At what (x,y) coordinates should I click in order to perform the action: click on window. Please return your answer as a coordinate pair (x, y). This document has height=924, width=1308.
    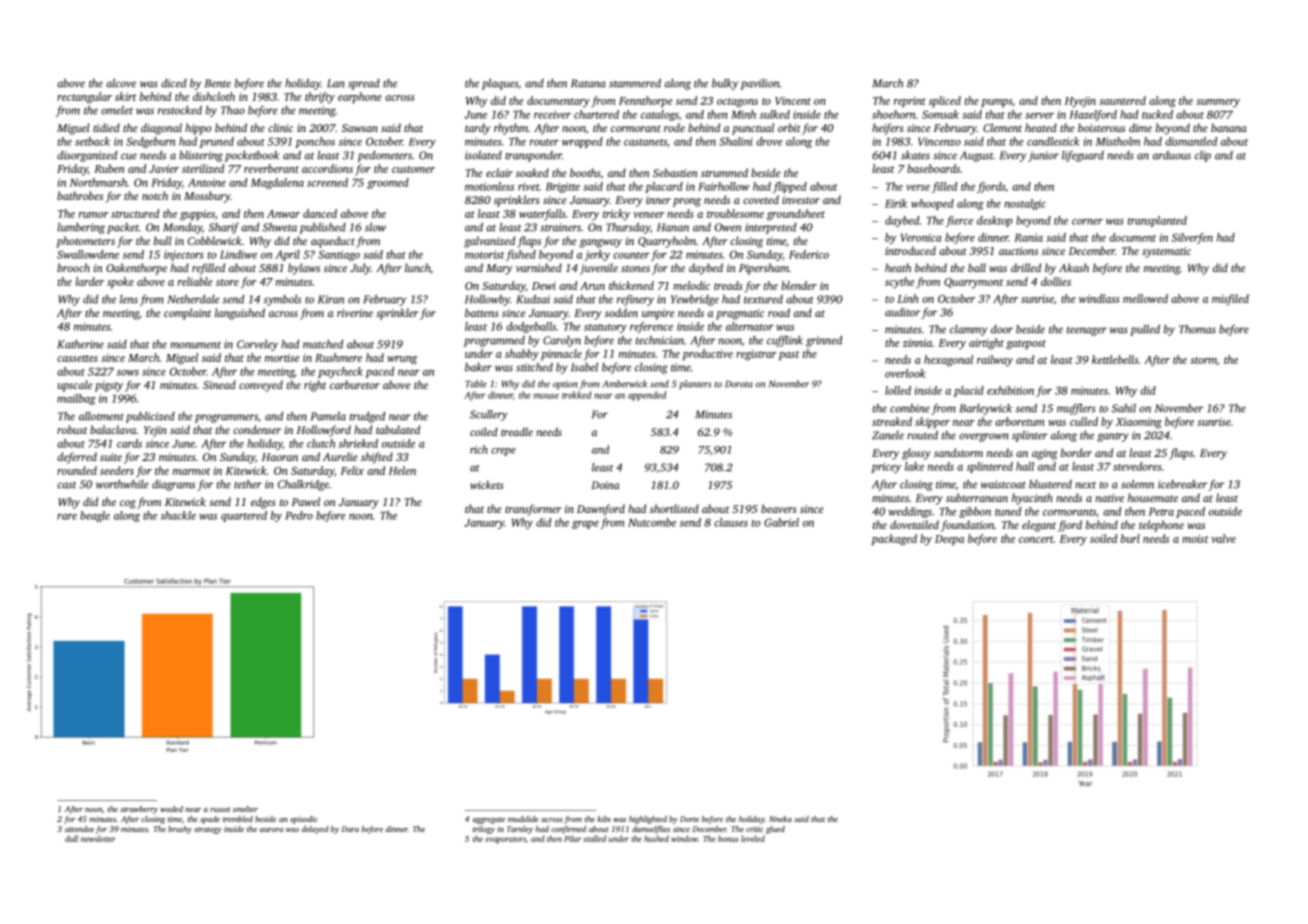
    Looking at the image, I should click on (684, 838).
